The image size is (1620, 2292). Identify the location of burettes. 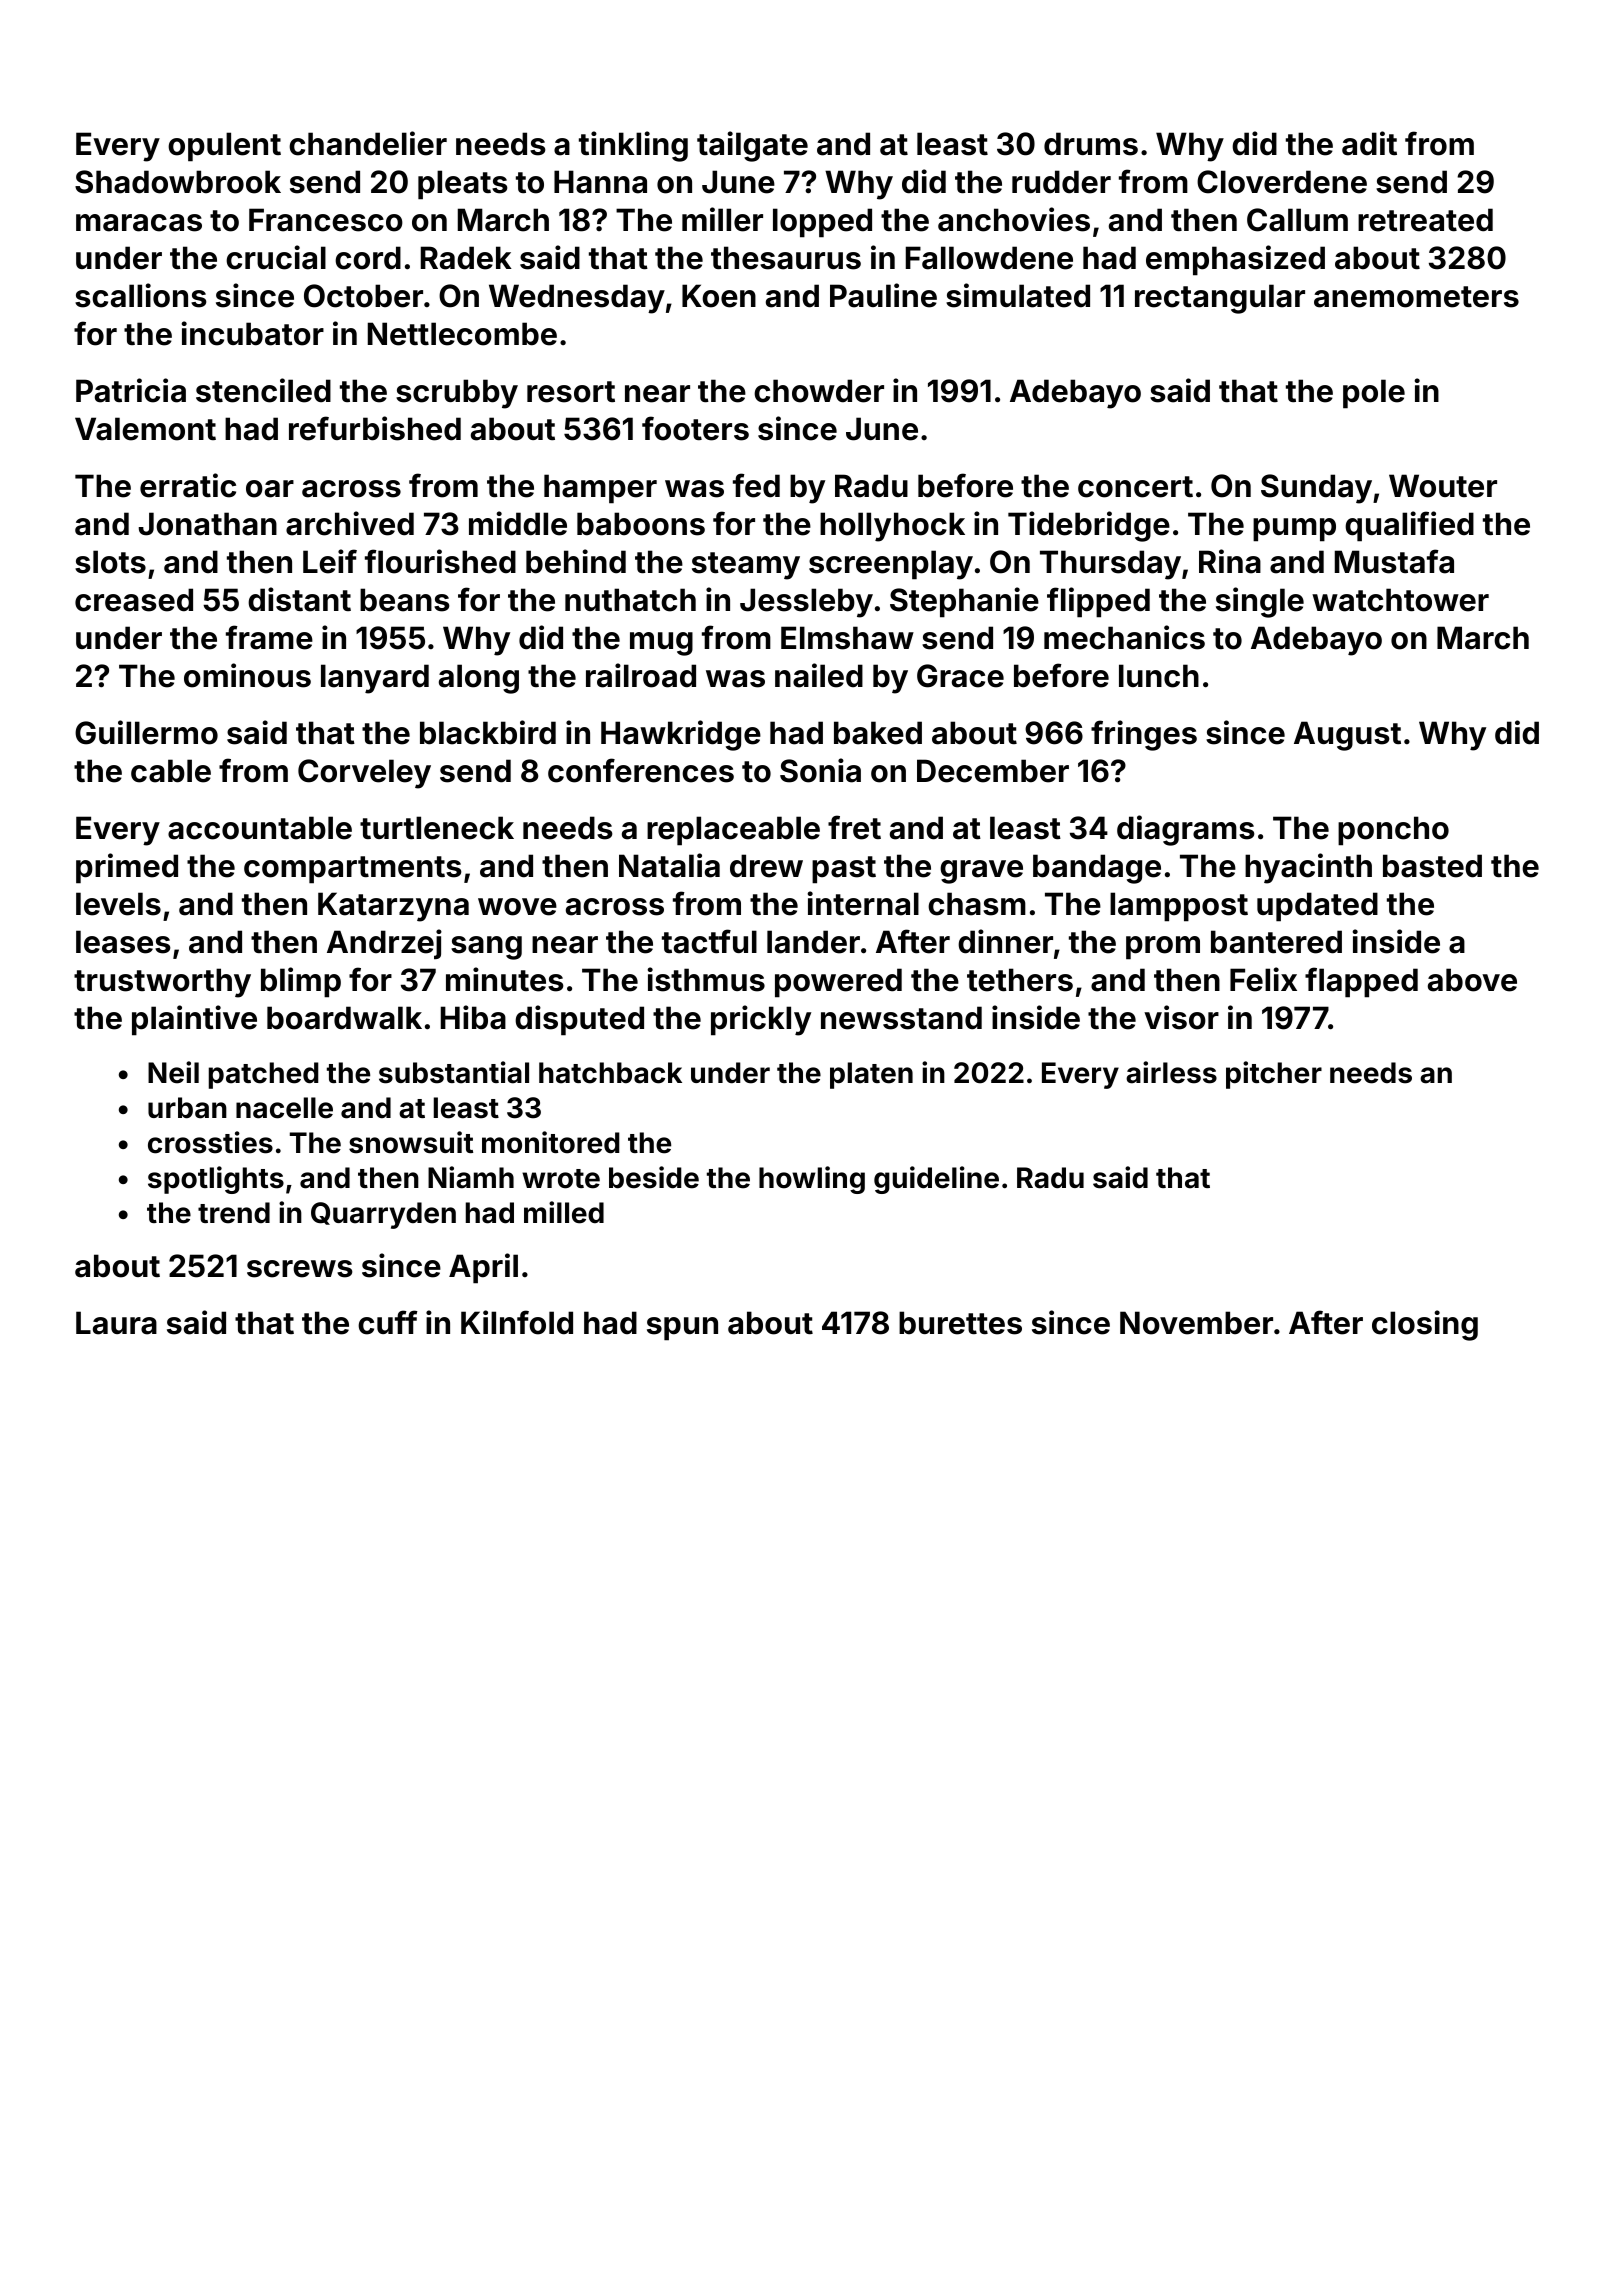
(960, 1323).
